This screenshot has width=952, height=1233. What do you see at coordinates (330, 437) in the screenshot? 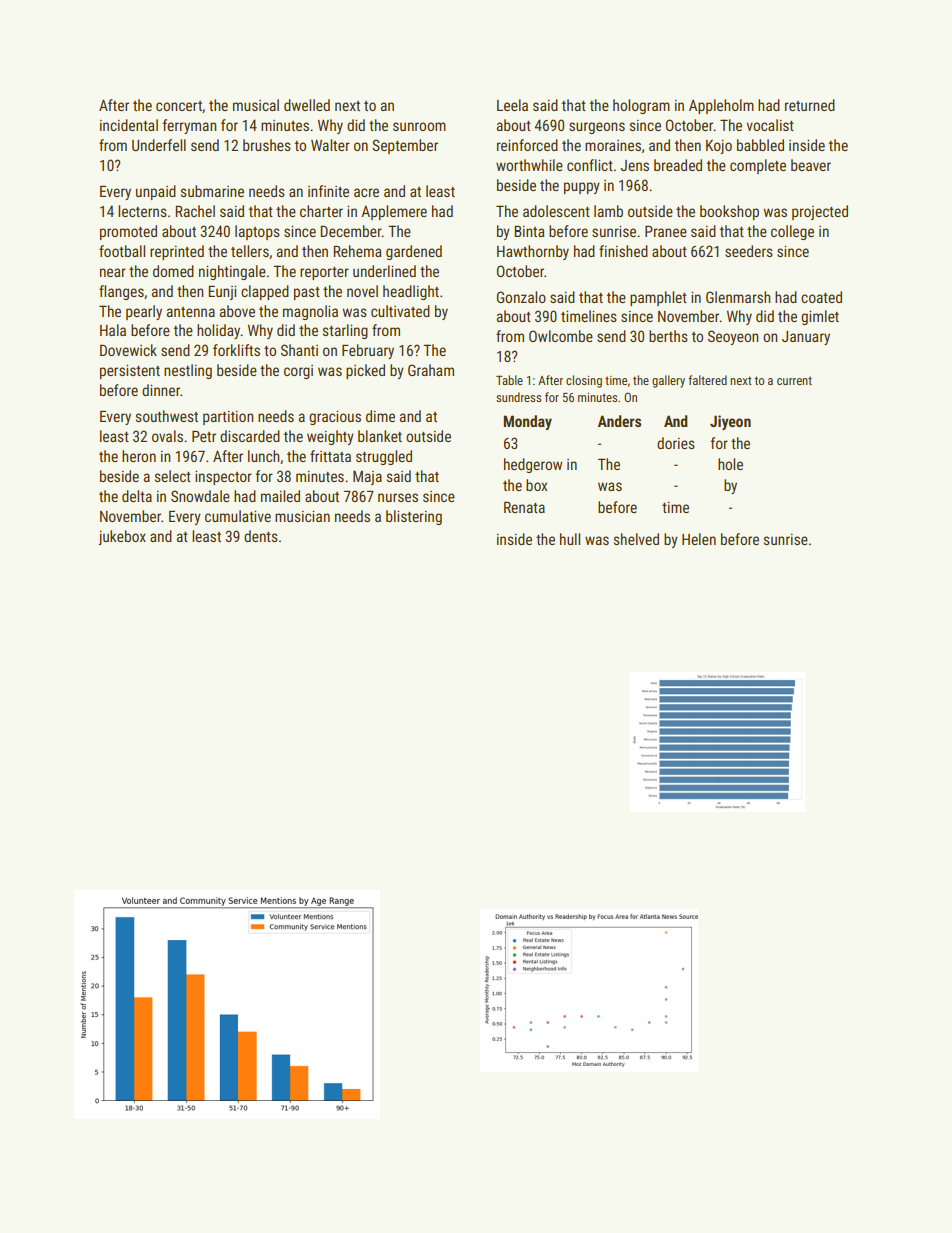
I see `weighty` at bounding box center [330, 437].
